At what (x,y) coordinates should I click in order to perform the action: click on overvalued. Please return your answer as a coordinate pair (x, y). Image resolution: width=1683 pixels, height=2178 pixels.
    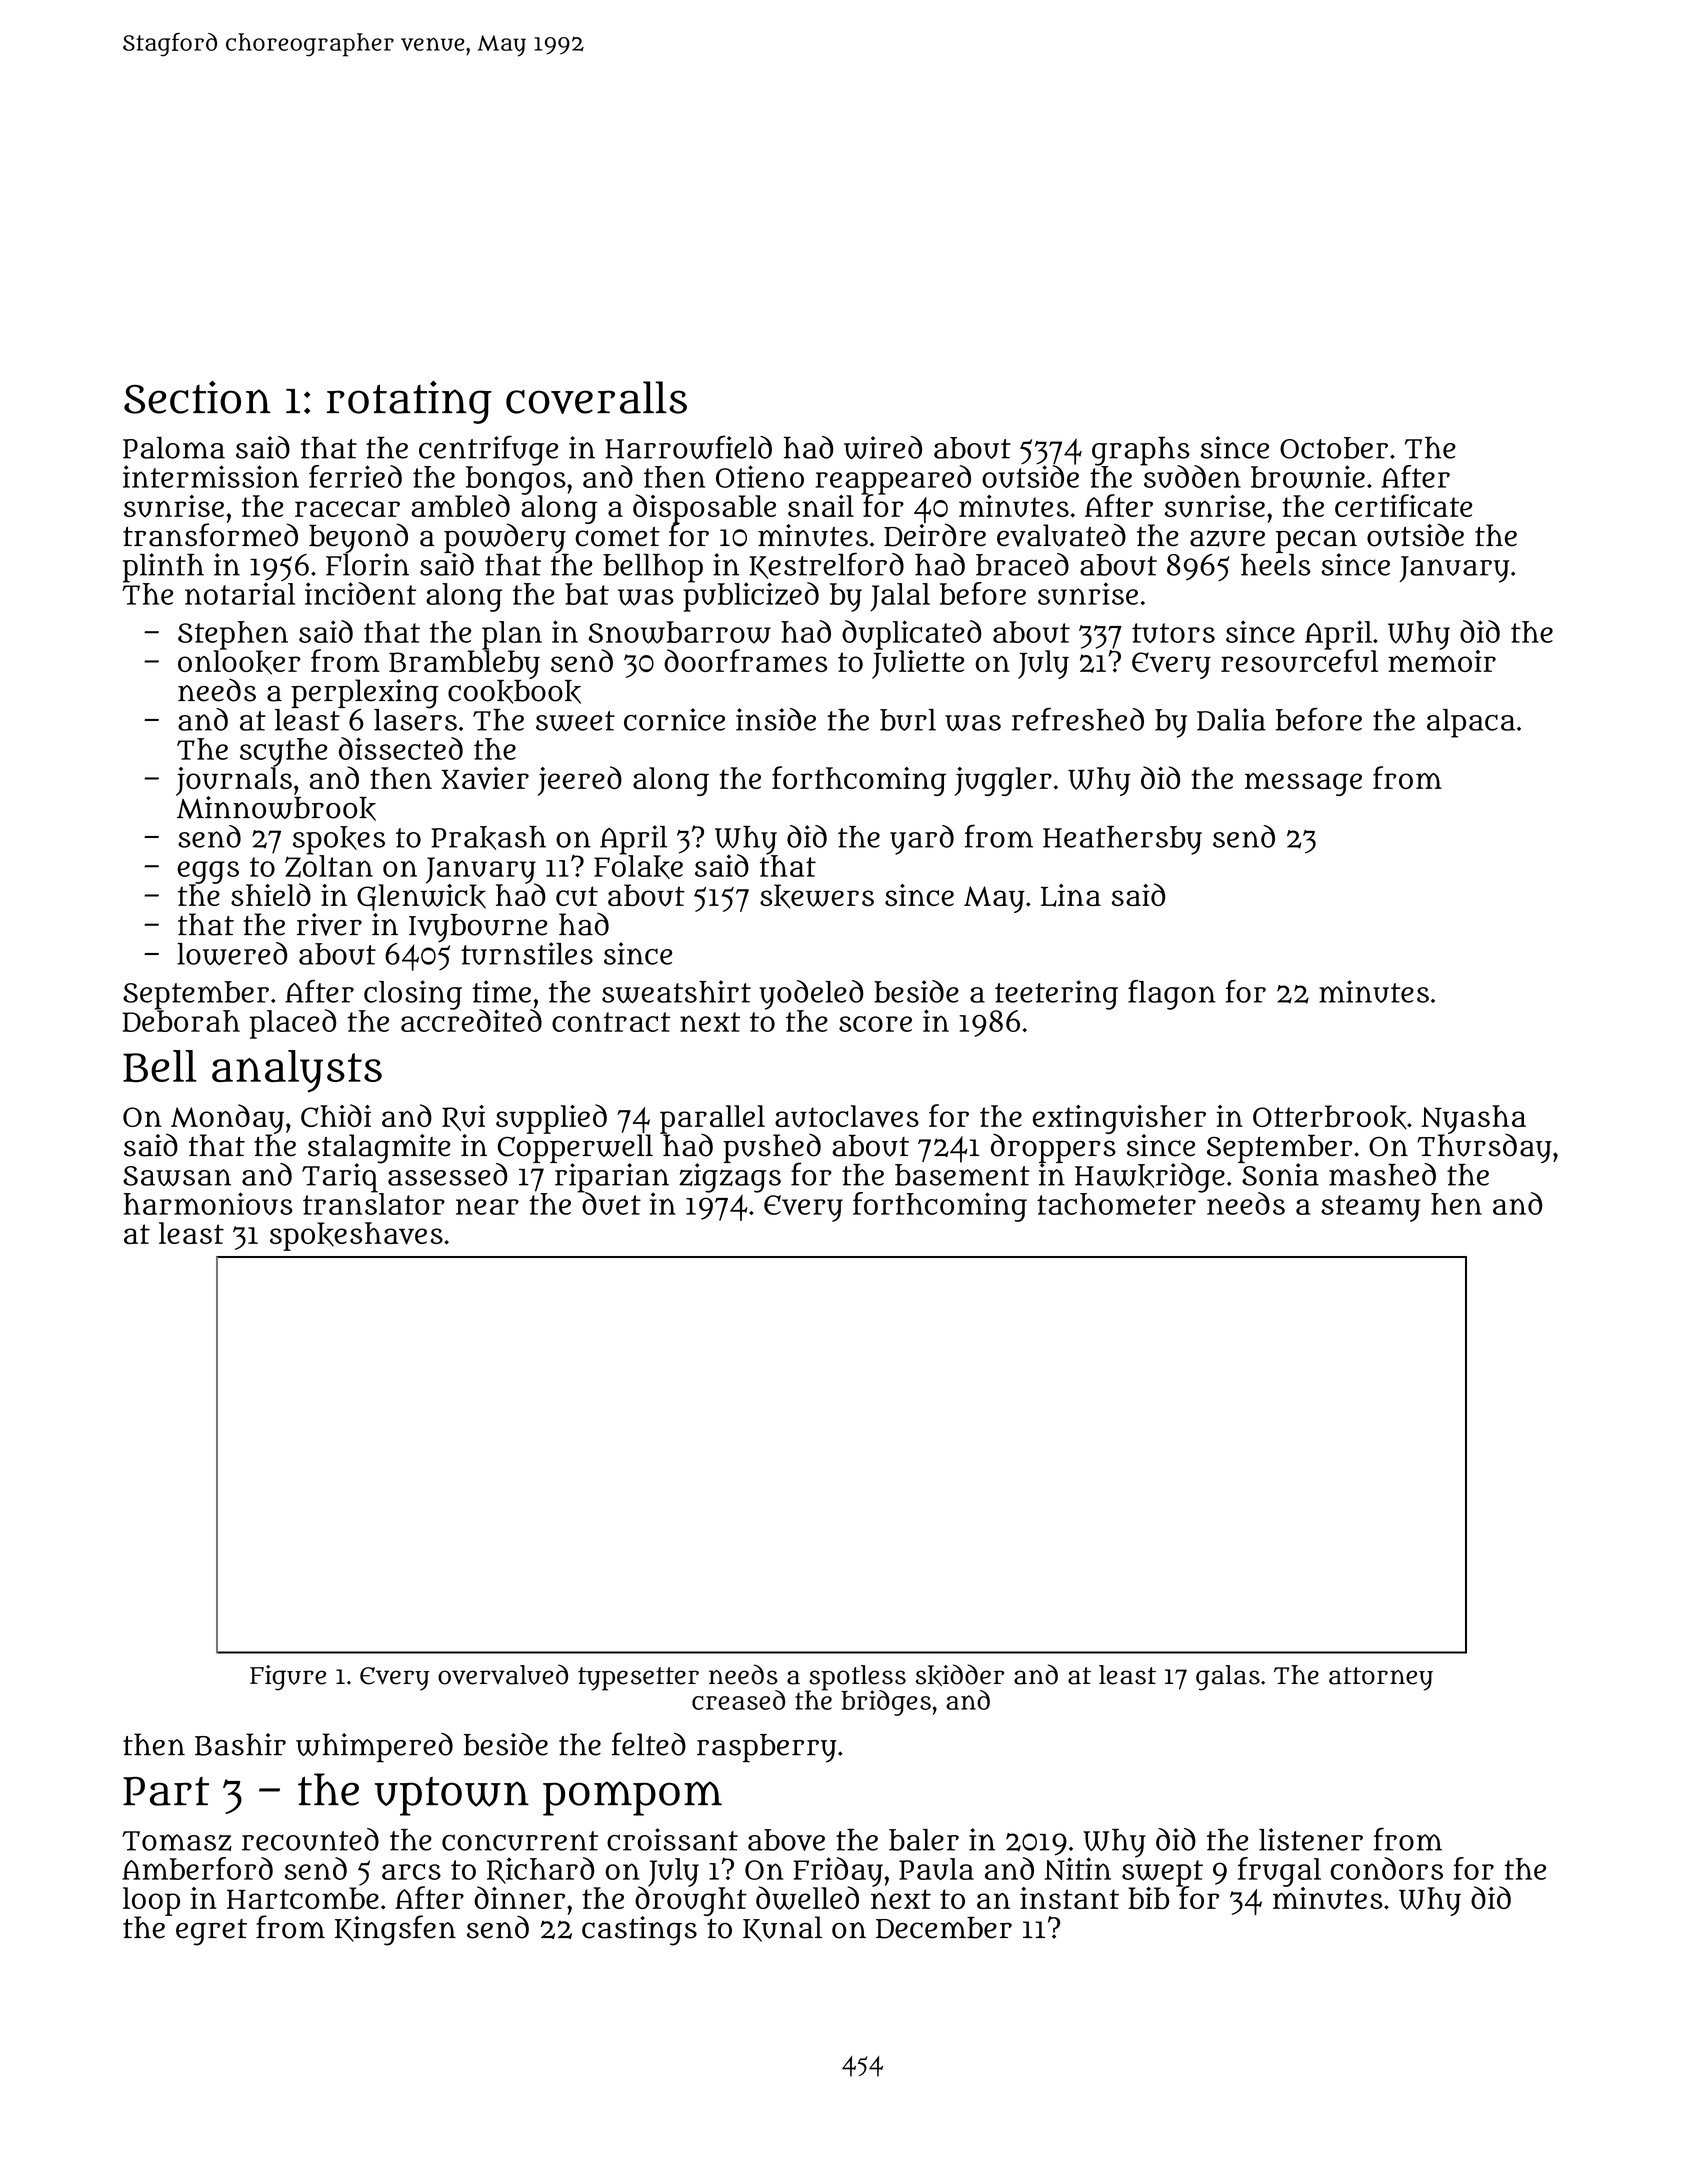
    Looking at the image, I should click on (503, 1674).
